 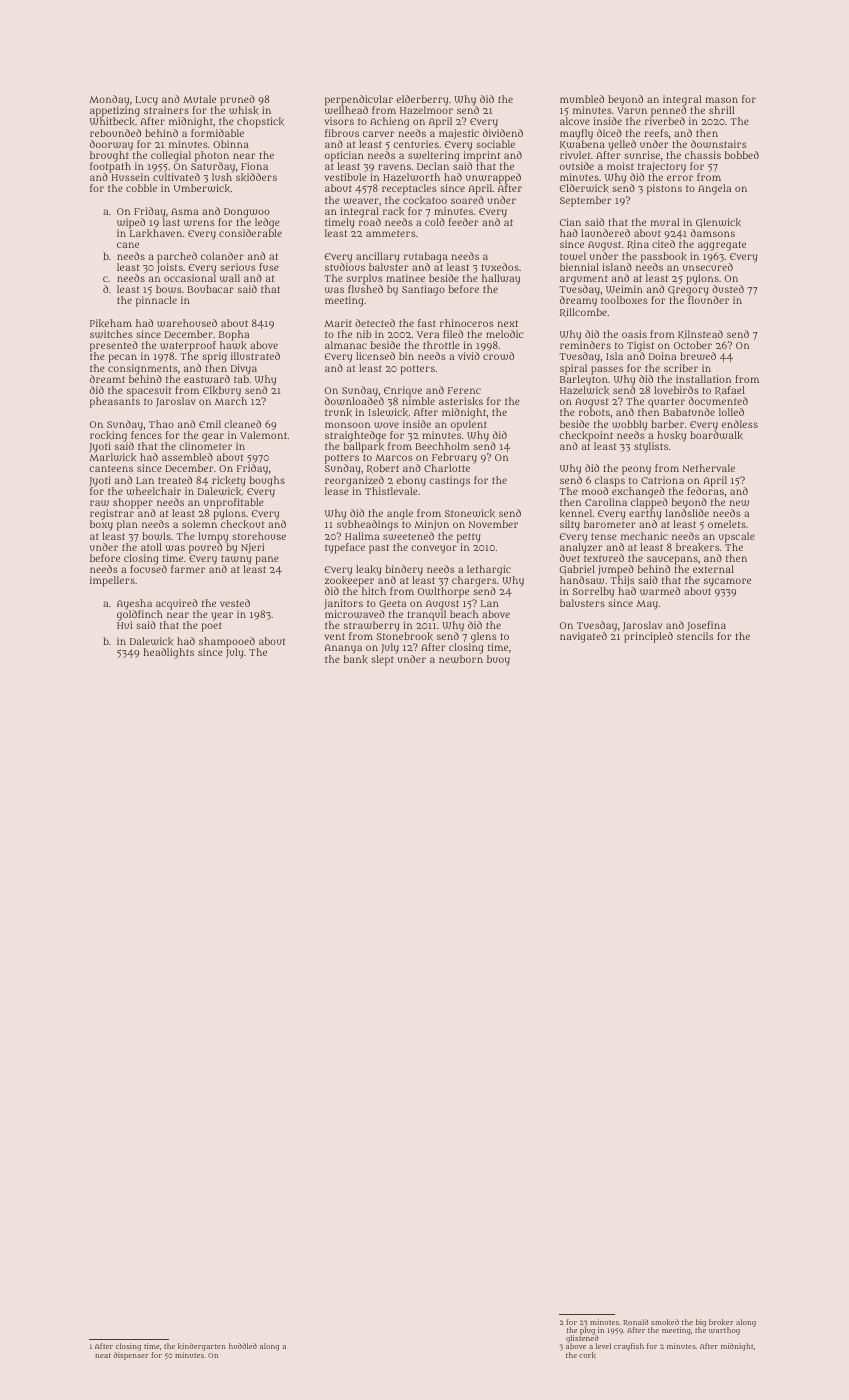 I want to click on slept, so click(x=382, y=660).
